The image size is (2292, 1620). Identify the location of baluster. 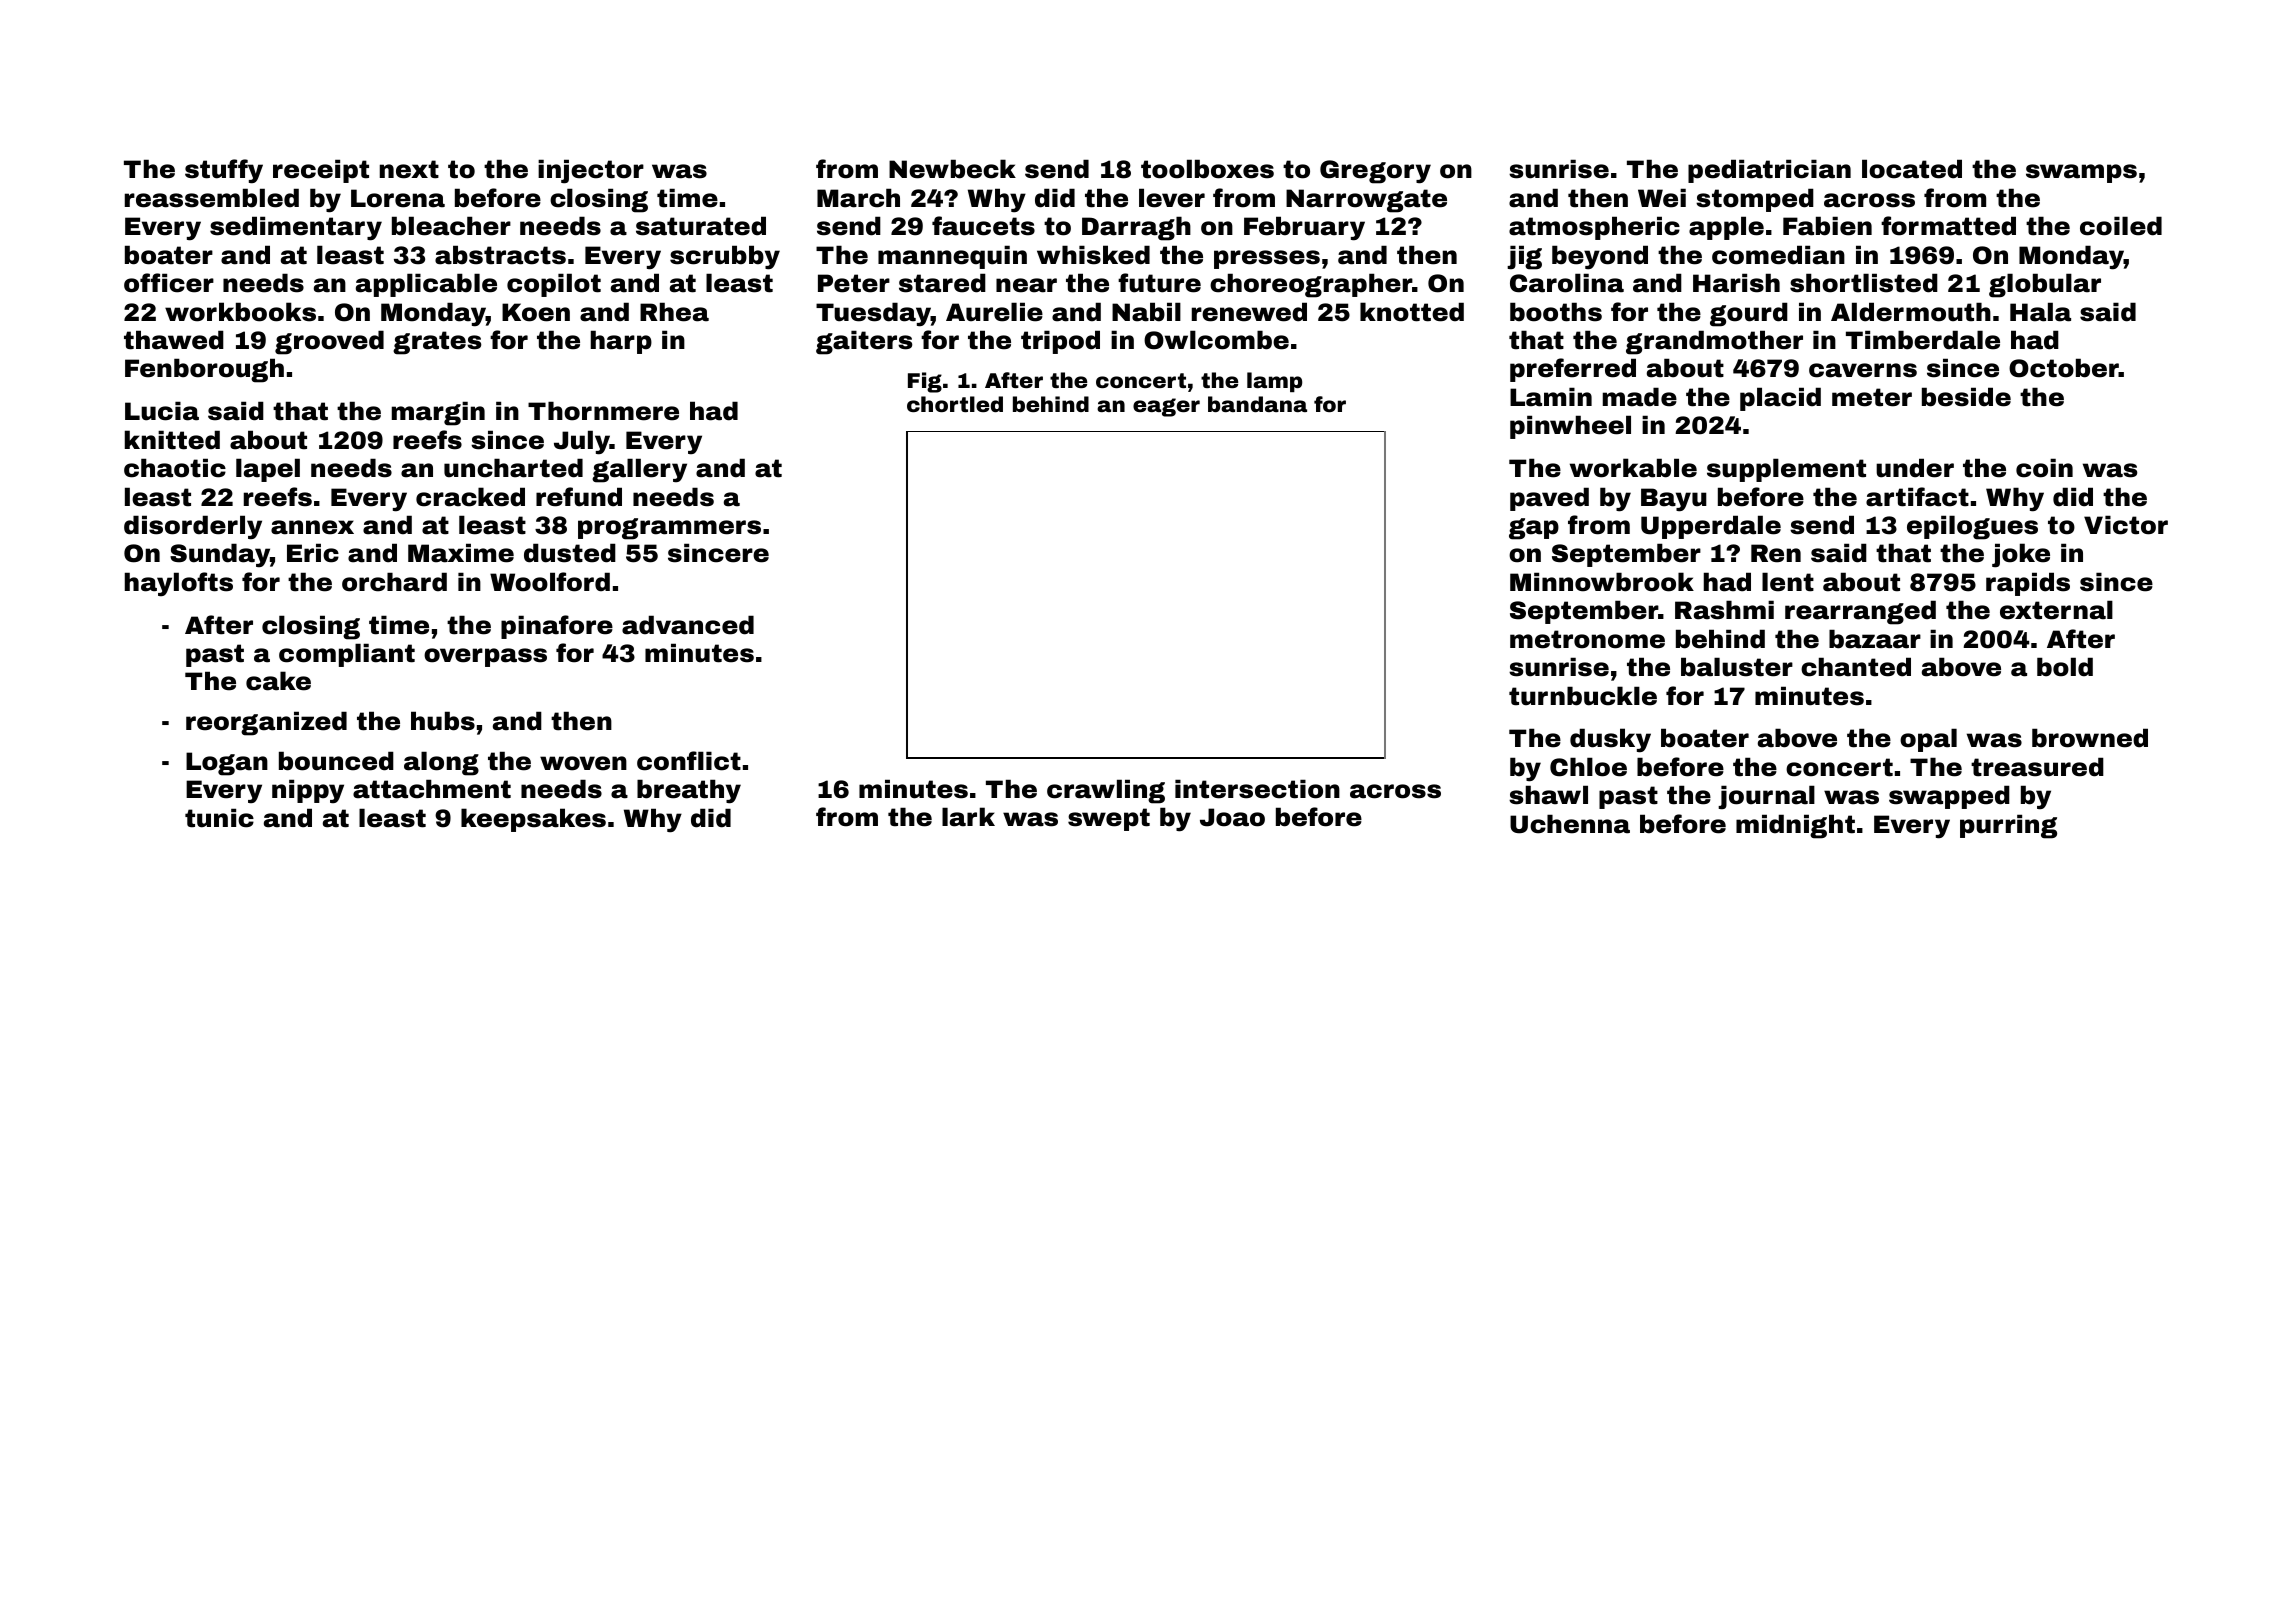
(1737, 667).
